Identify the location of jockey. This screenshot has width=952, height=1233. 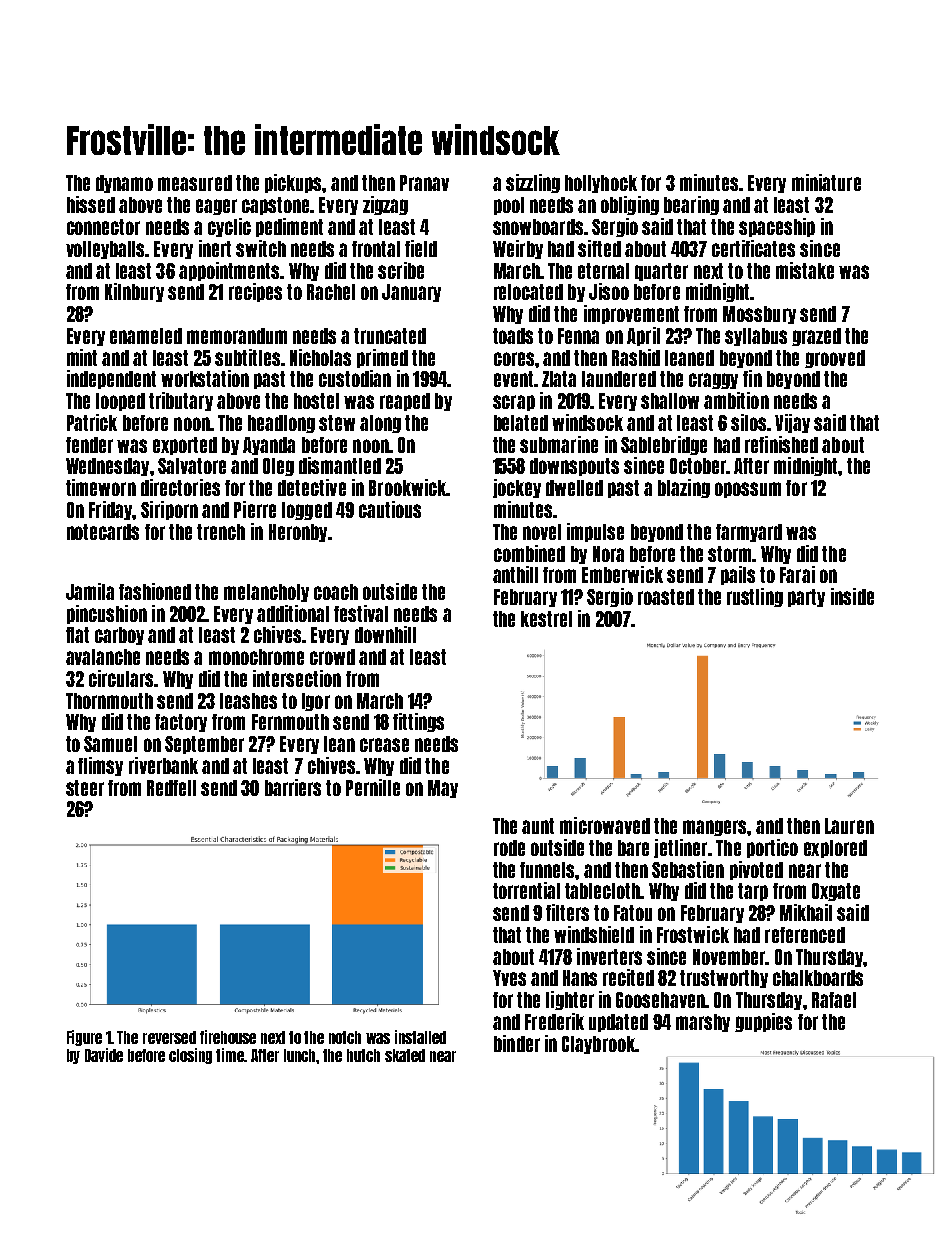
(517, 488).
